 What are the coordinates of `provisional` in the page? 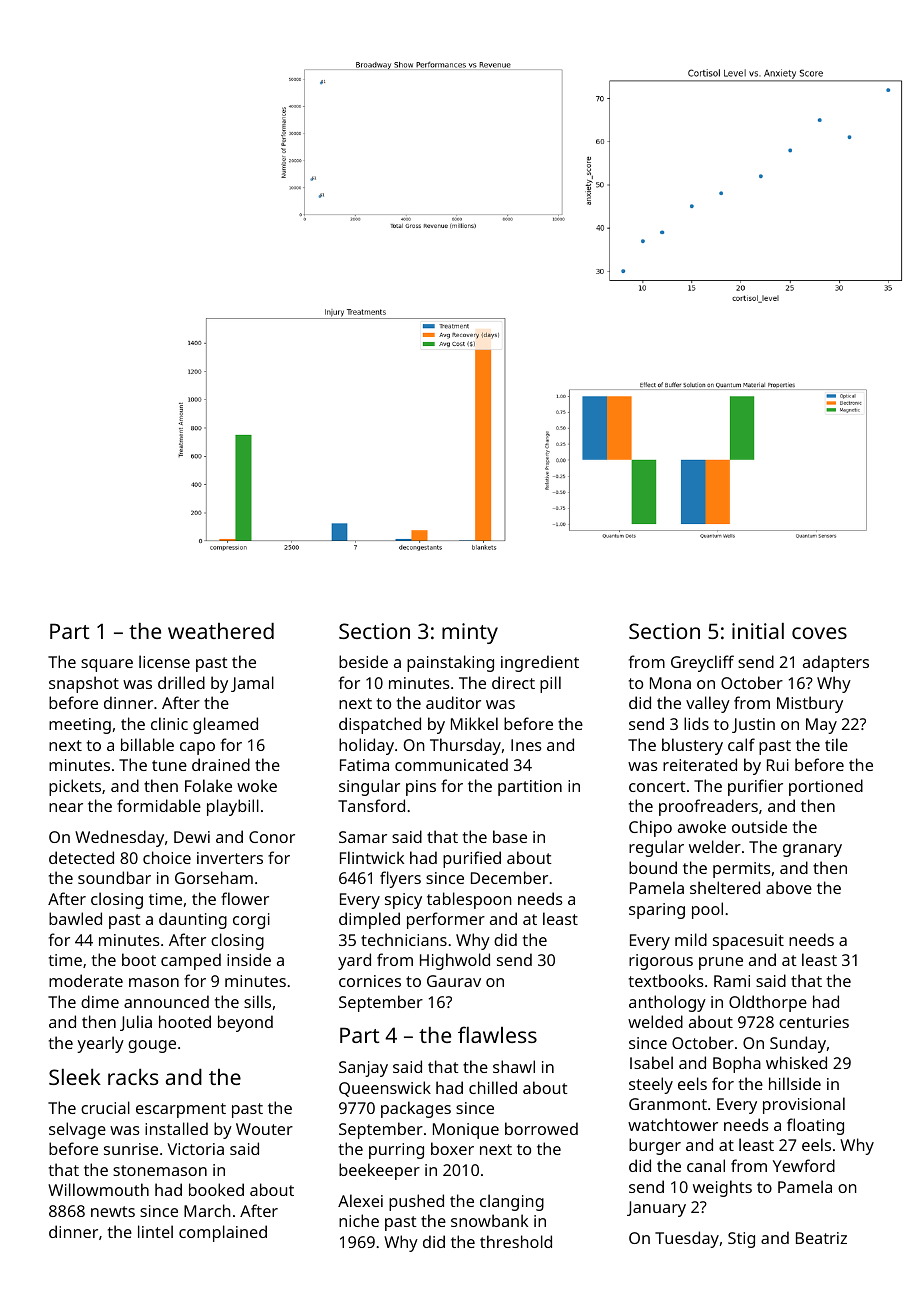 It's located at (804, 1105).
